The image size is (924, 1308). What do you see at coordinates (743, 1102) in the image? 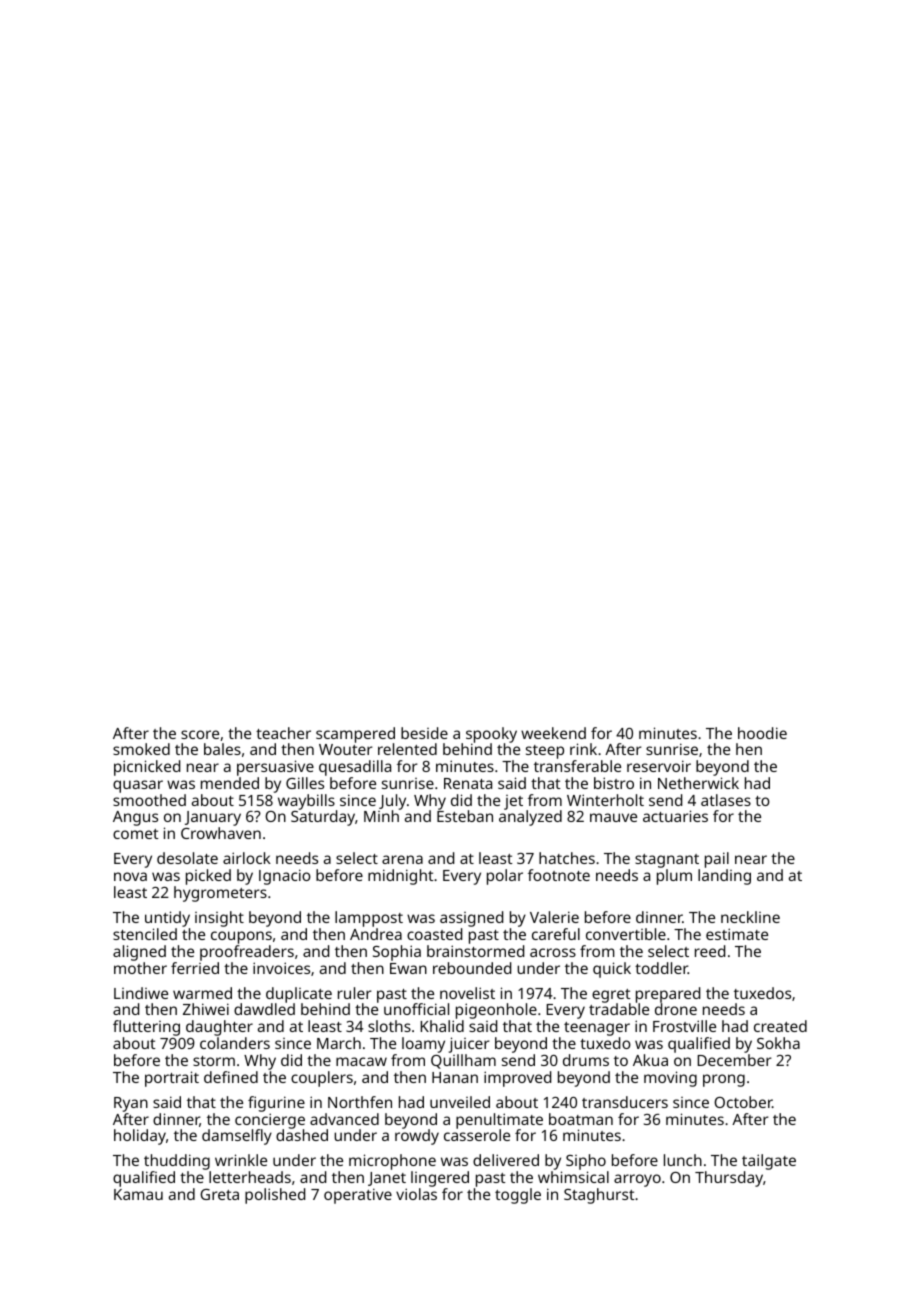
I see `October` at bounding box center [743, 1102].
